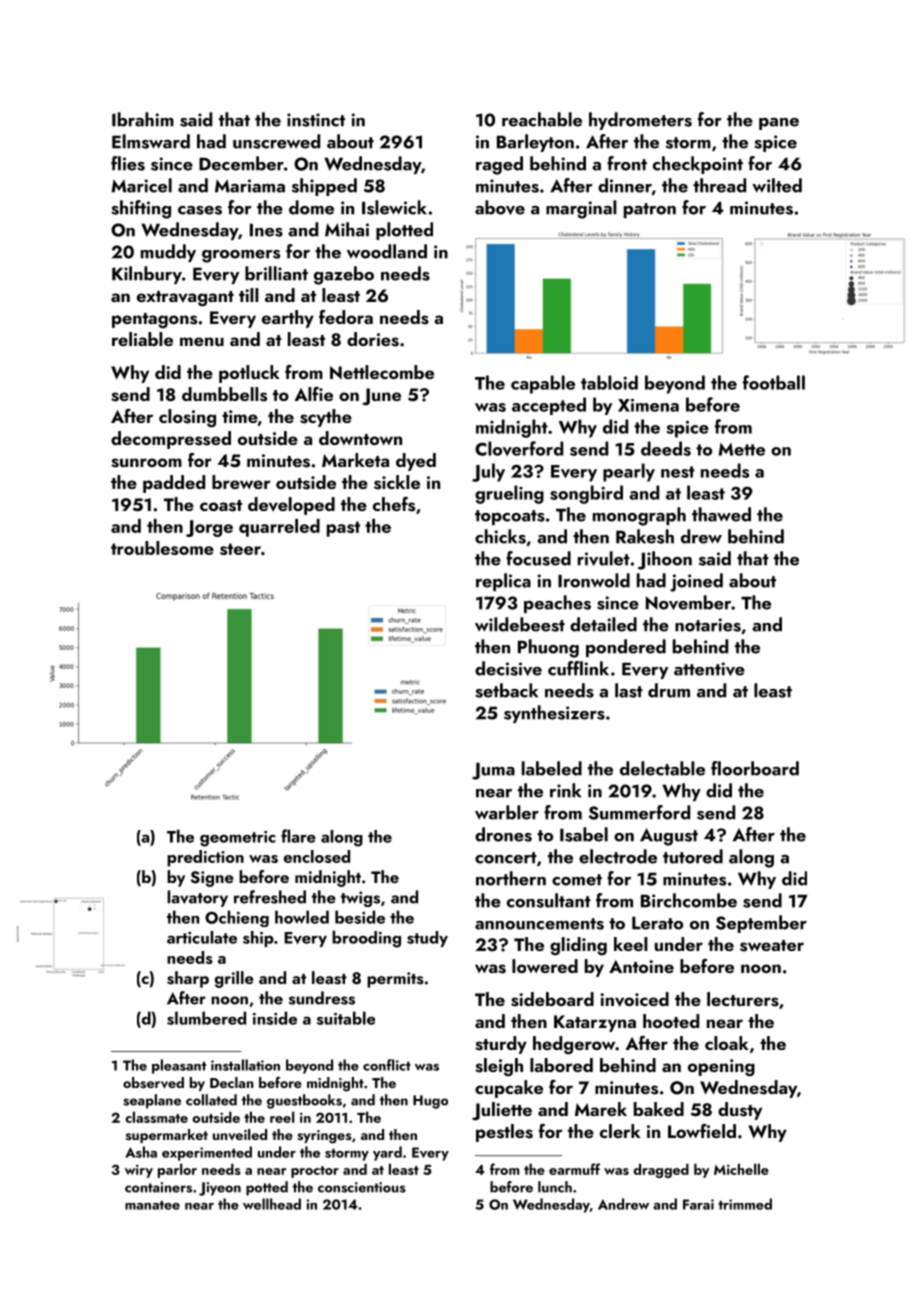  What do you see at coordinates (298, 836) in the screenshot?
I see `flare` at bounding box center [298, 836].
